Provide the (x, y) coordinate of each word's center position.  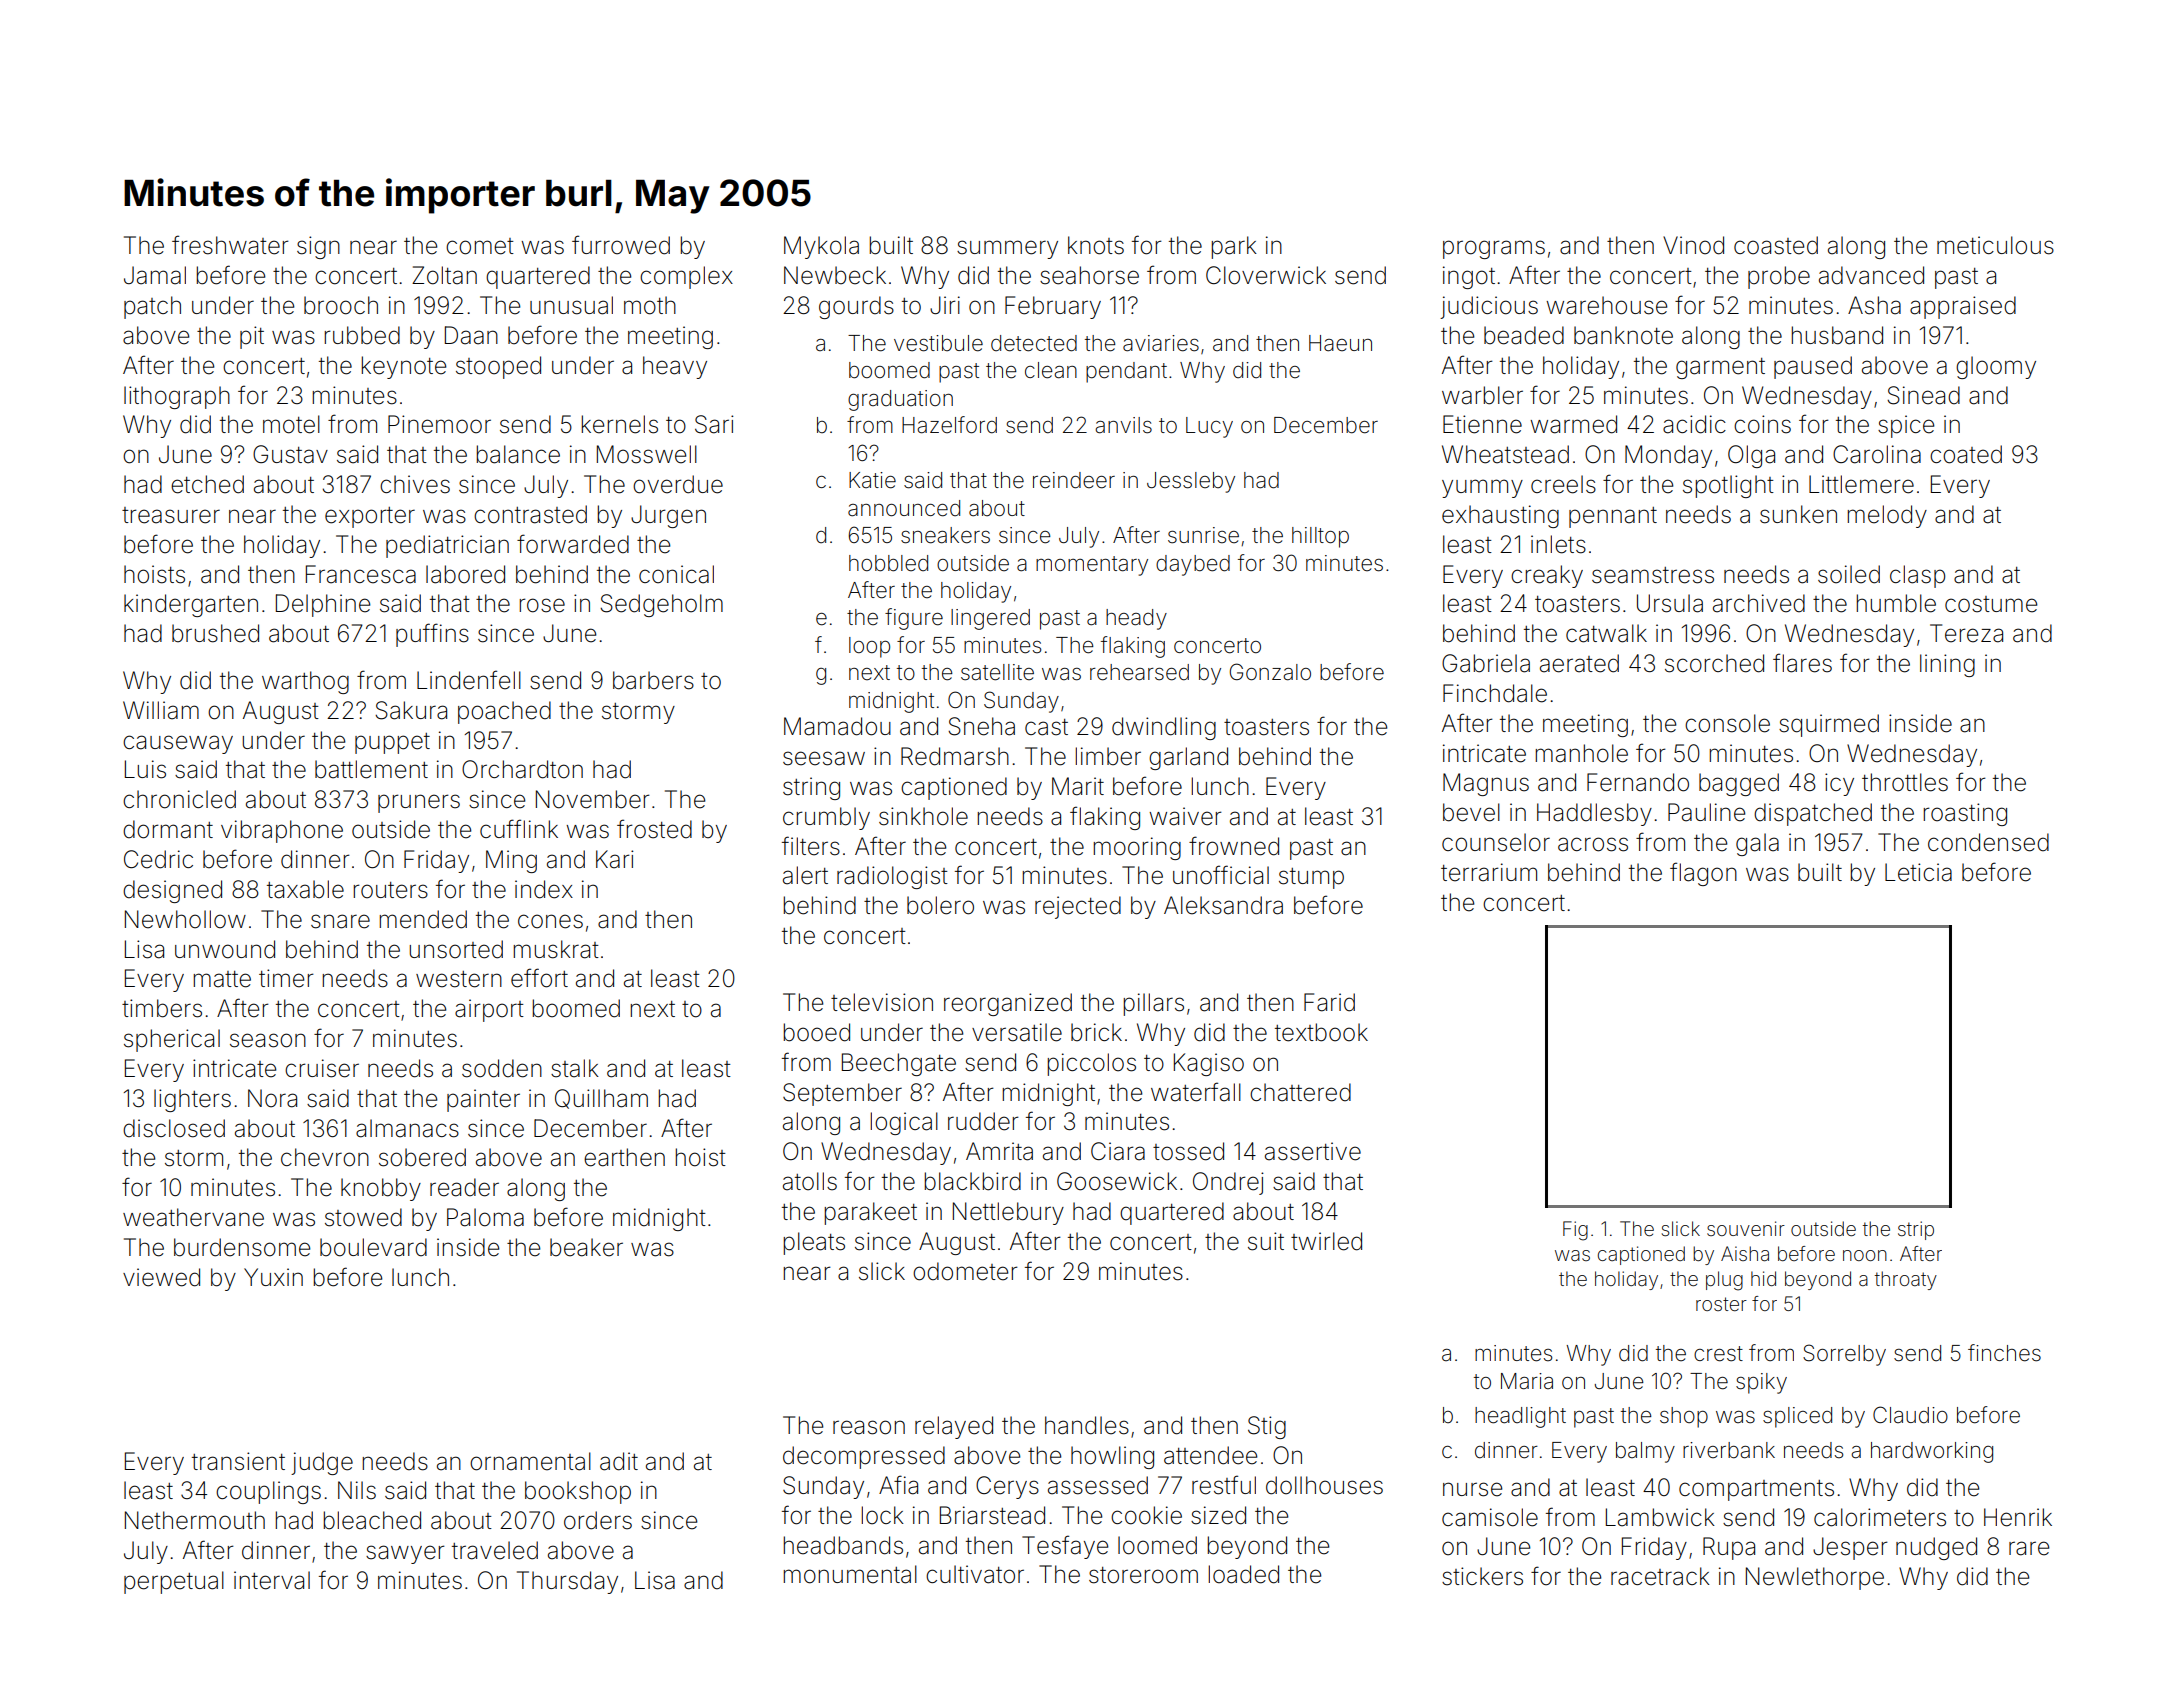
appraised (1963, 307)
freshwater (230, 245)
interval (272, 1580)
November (593, 799)
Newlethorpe (1815, 1578)
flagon (1703, 874)
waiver (1185, 816)
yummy (1482, 488)
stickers (1482, 1576)
